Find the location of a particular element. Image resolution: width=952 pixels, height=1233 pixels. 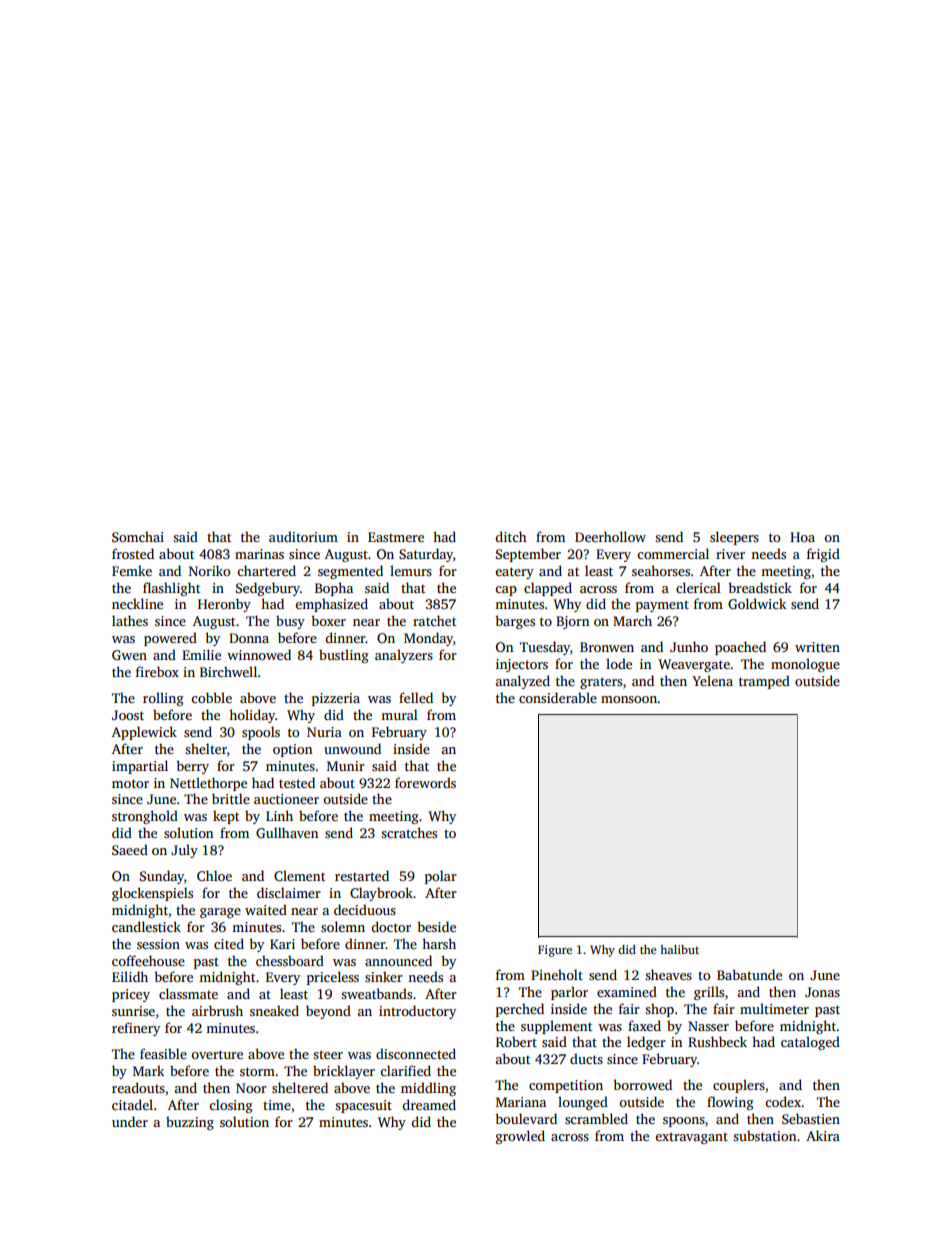

forewords is located at coordinates (425, 782).
